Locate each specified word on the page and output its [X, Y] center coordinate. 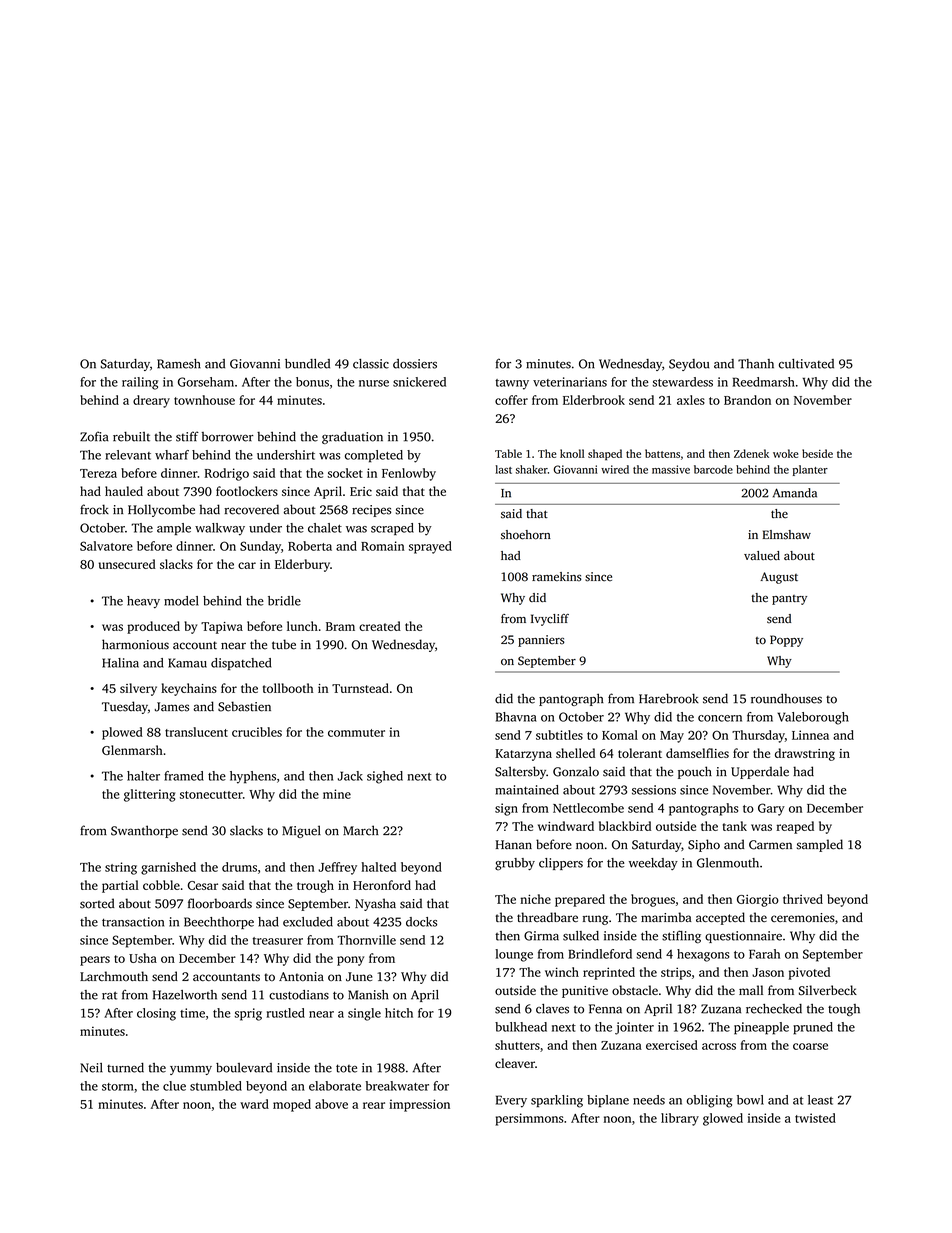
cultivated [806, 364]
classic [371, 364]
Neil [91, 1068]
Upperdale [760, 772]
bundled [307, 364]
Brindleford [600, 954]
